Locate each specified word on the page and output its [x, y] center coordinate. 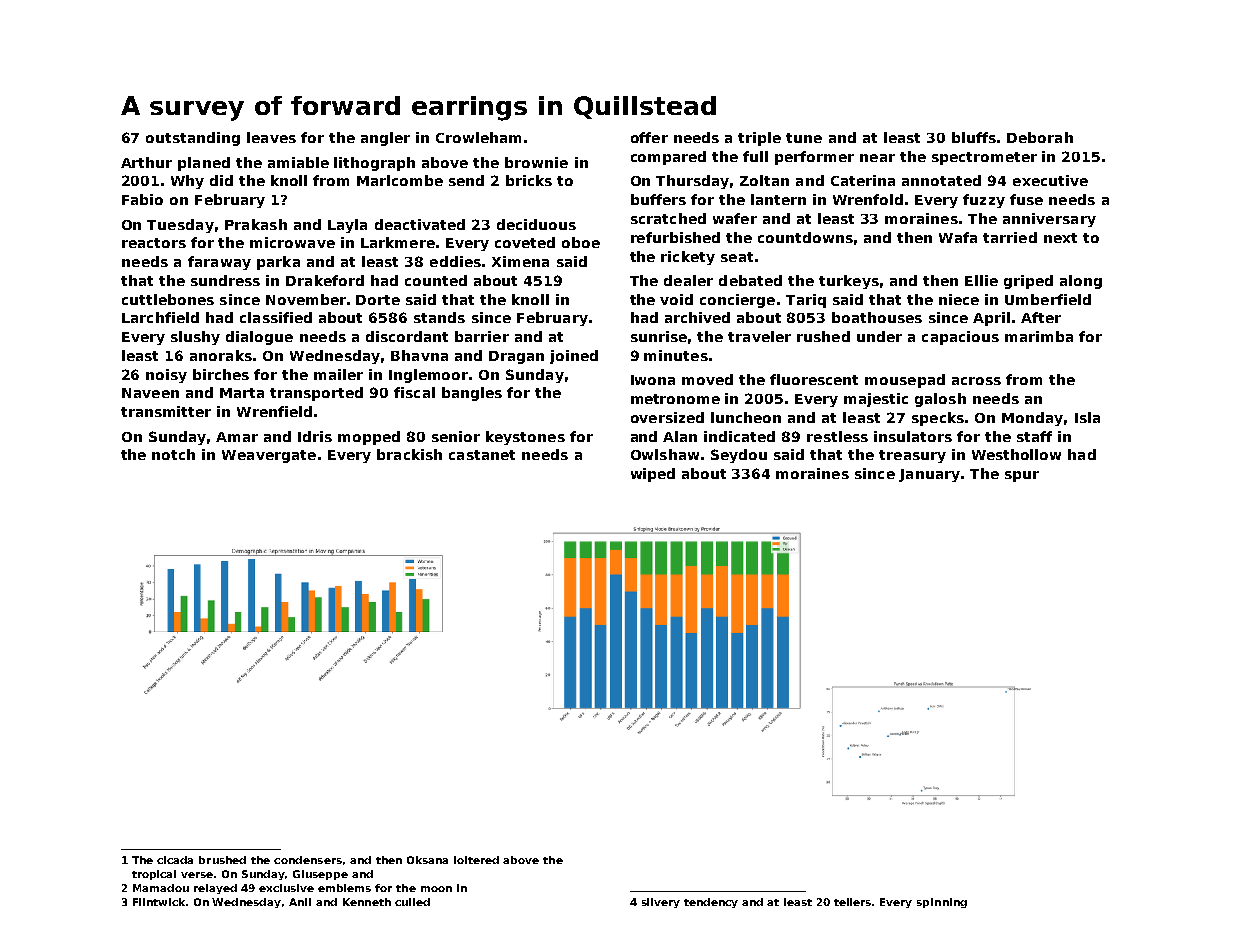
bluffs [974, 137]
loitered [476, 860]
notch [173, 454]
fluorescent [814, 379]
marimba [1039, 336]
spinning [942, 903]
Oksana [427, 860]
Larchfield [160, 317]
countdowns [805, 237]
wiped [653, 475]
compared [668, 158]
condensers [308, 860]
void [676, 299]
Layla [347, 226]
